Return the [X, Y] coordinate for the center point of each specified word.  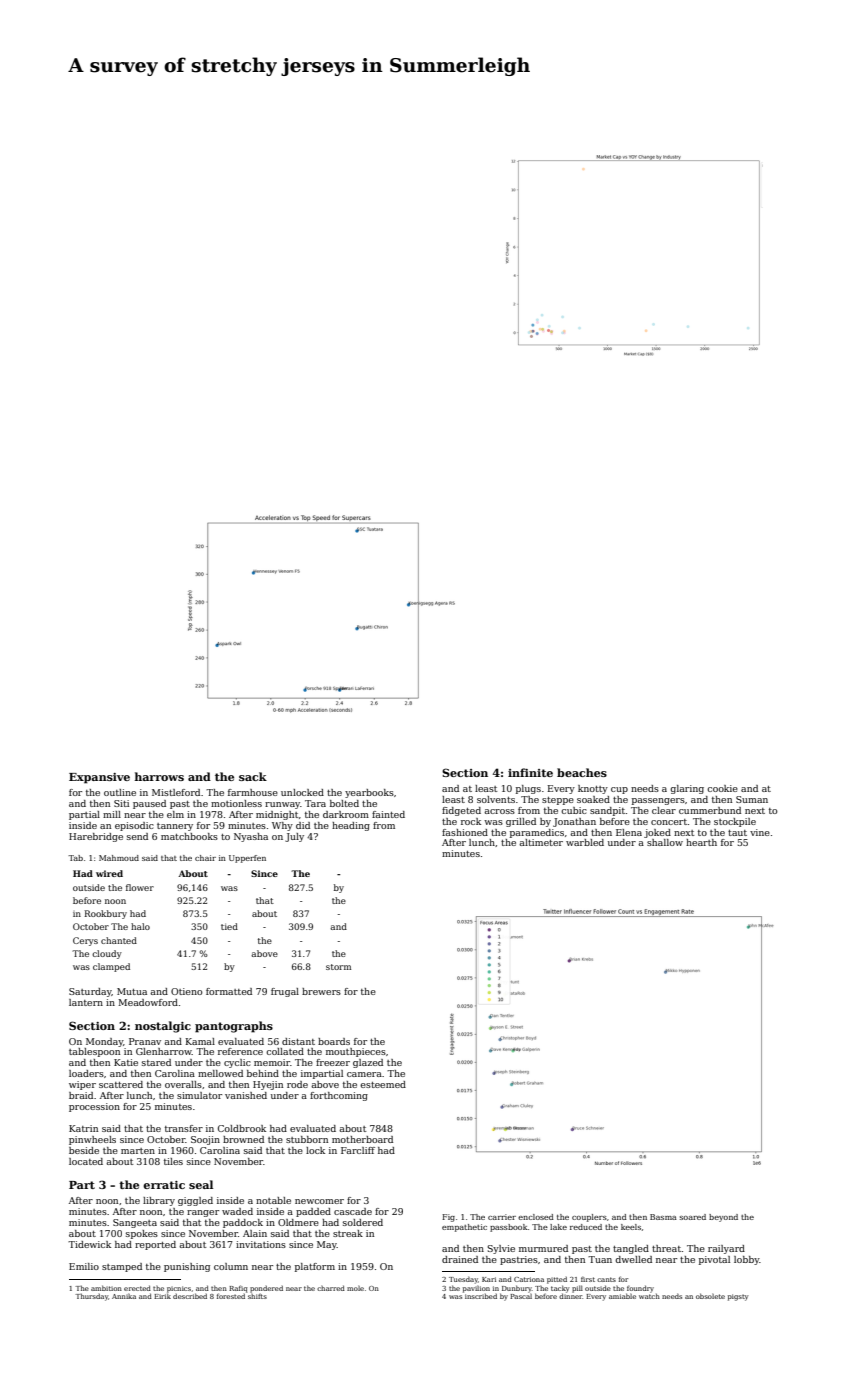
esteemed [383, 1084]
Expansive [99, 778]
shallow [665, 842]
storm [338, 967]
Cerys [85, 941]
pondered [266, 1289]
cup [619, 790]
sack [253, 776]
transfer [184, 1128]
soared [693, 1217]
